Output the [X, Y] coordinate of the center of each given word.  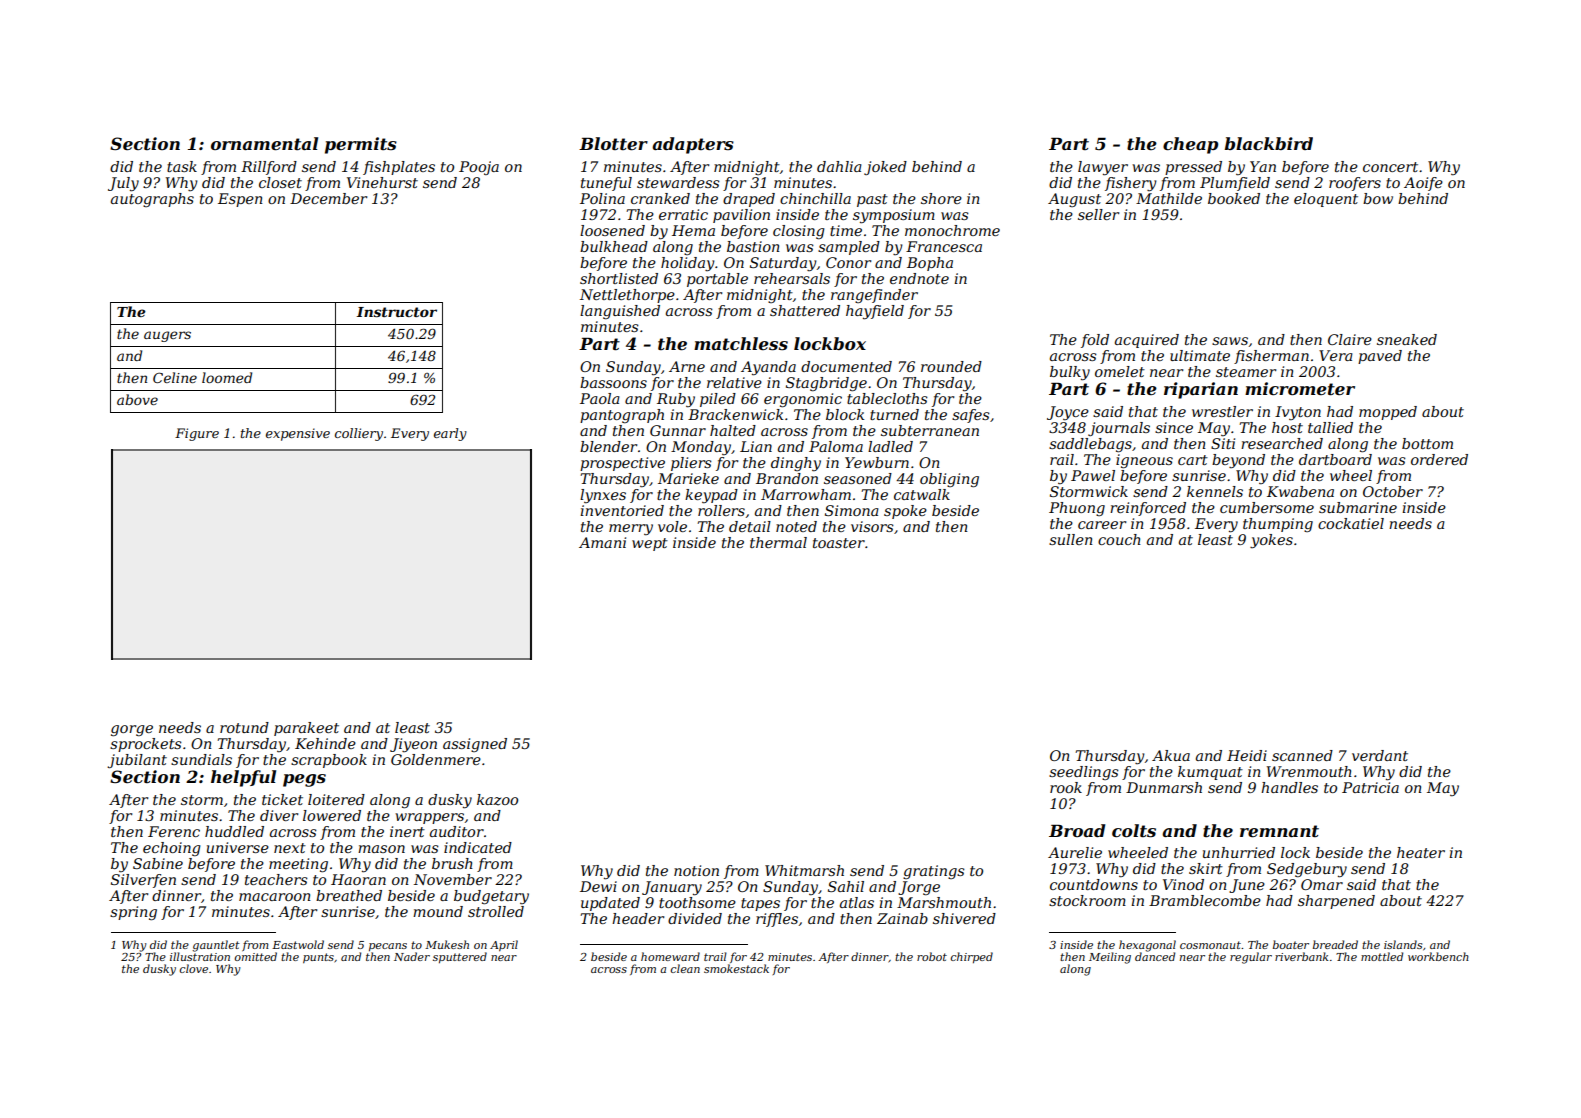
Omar [1322, 884]
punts [318, 958]
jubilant [137, 761]
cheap [1190, 145]
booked [1234, 198]
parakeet [306, 729]
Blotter [613, 143]
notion [696, 870]
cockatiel [1351, 523]
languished [620, 312]
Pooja [479, 168]
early [450, 434]
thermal [778, 542]
